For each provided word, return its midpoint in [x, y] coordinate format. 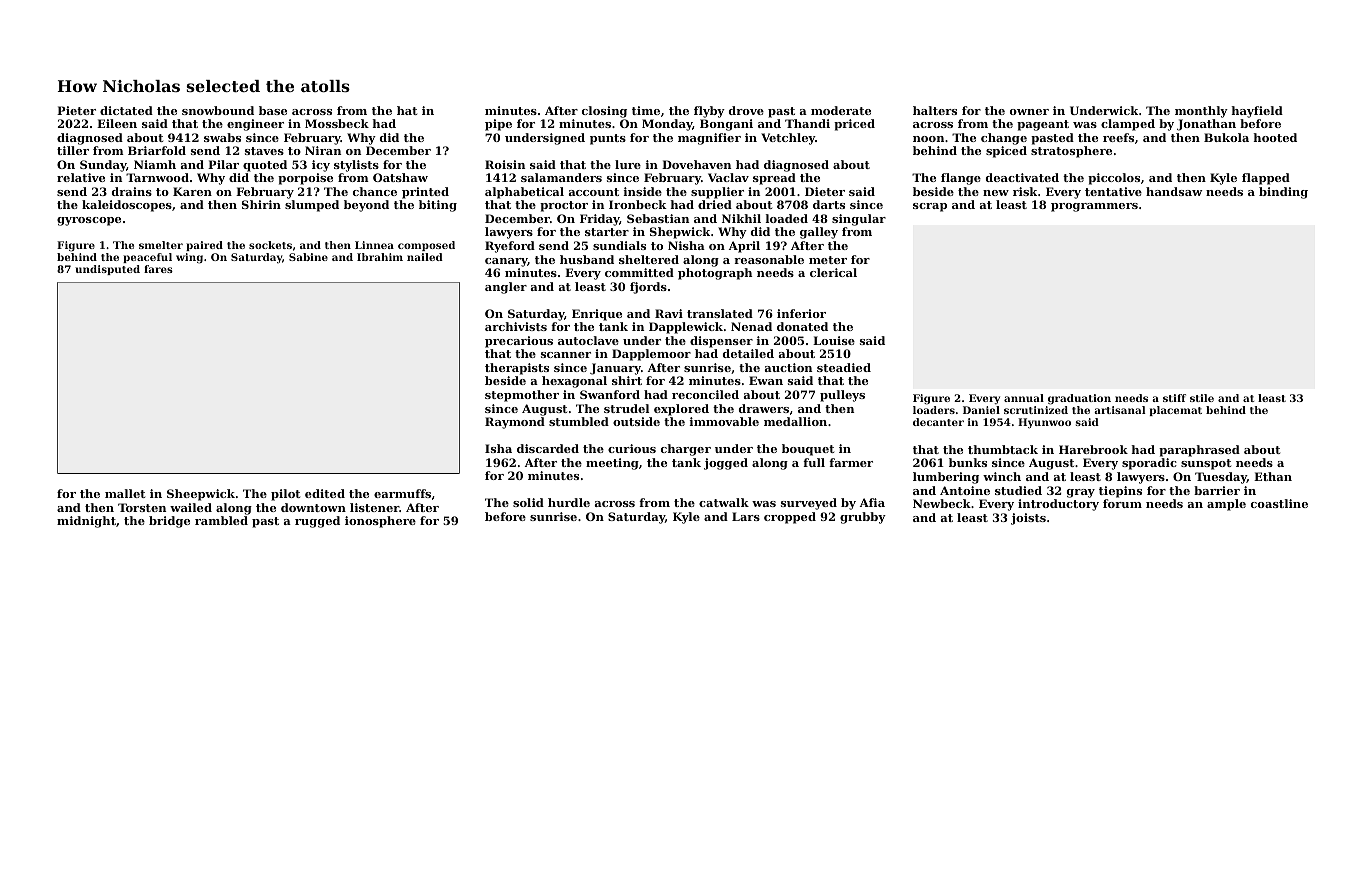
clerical [833, 272]
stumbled [579, 421]
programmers [1094, 207]
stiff [1174, 398]
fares [158, 269]
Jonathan [1206, 125]
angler [506, 288]
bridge [169, 522]
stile [1202, 398]
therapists [517, 369]
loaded [787, 218]
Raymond [515, 423]
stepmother [522, 396]
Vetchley [788, 139]
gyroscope [89, 221]
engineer [255, 125]
